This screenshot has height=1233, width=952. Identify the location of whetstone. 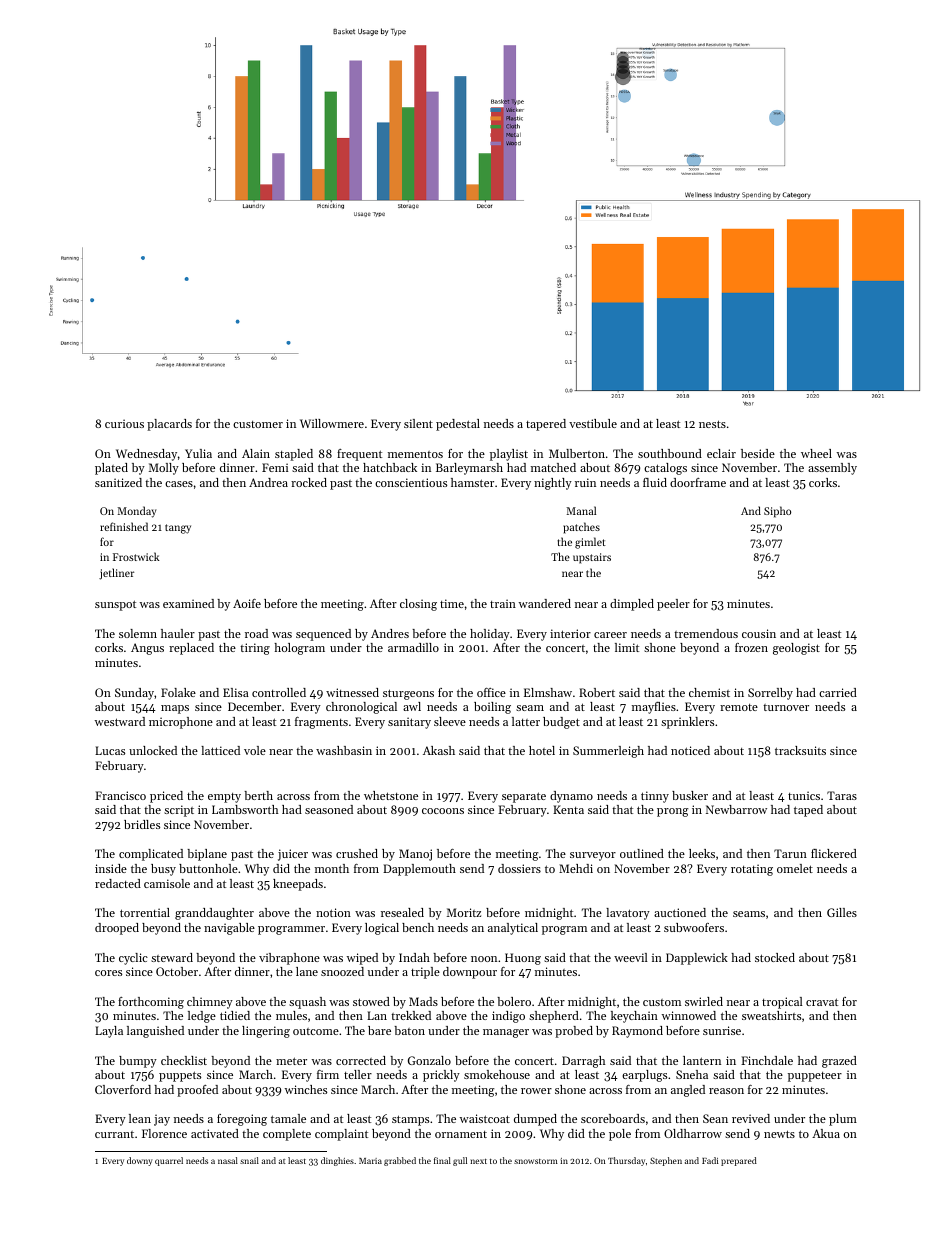
(391, 795).
